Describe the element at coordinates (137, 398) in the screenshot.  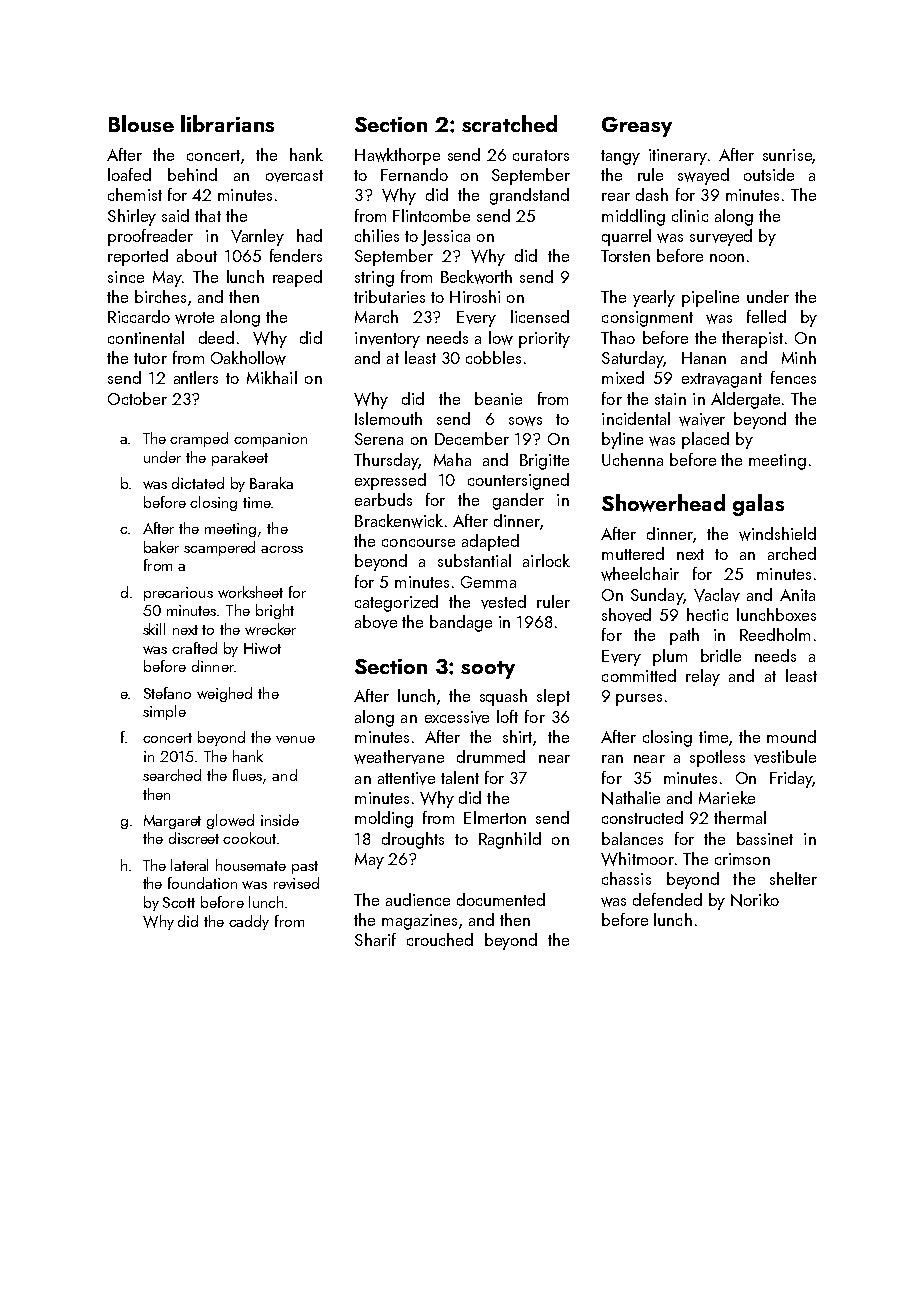
I see `October` at that location.
